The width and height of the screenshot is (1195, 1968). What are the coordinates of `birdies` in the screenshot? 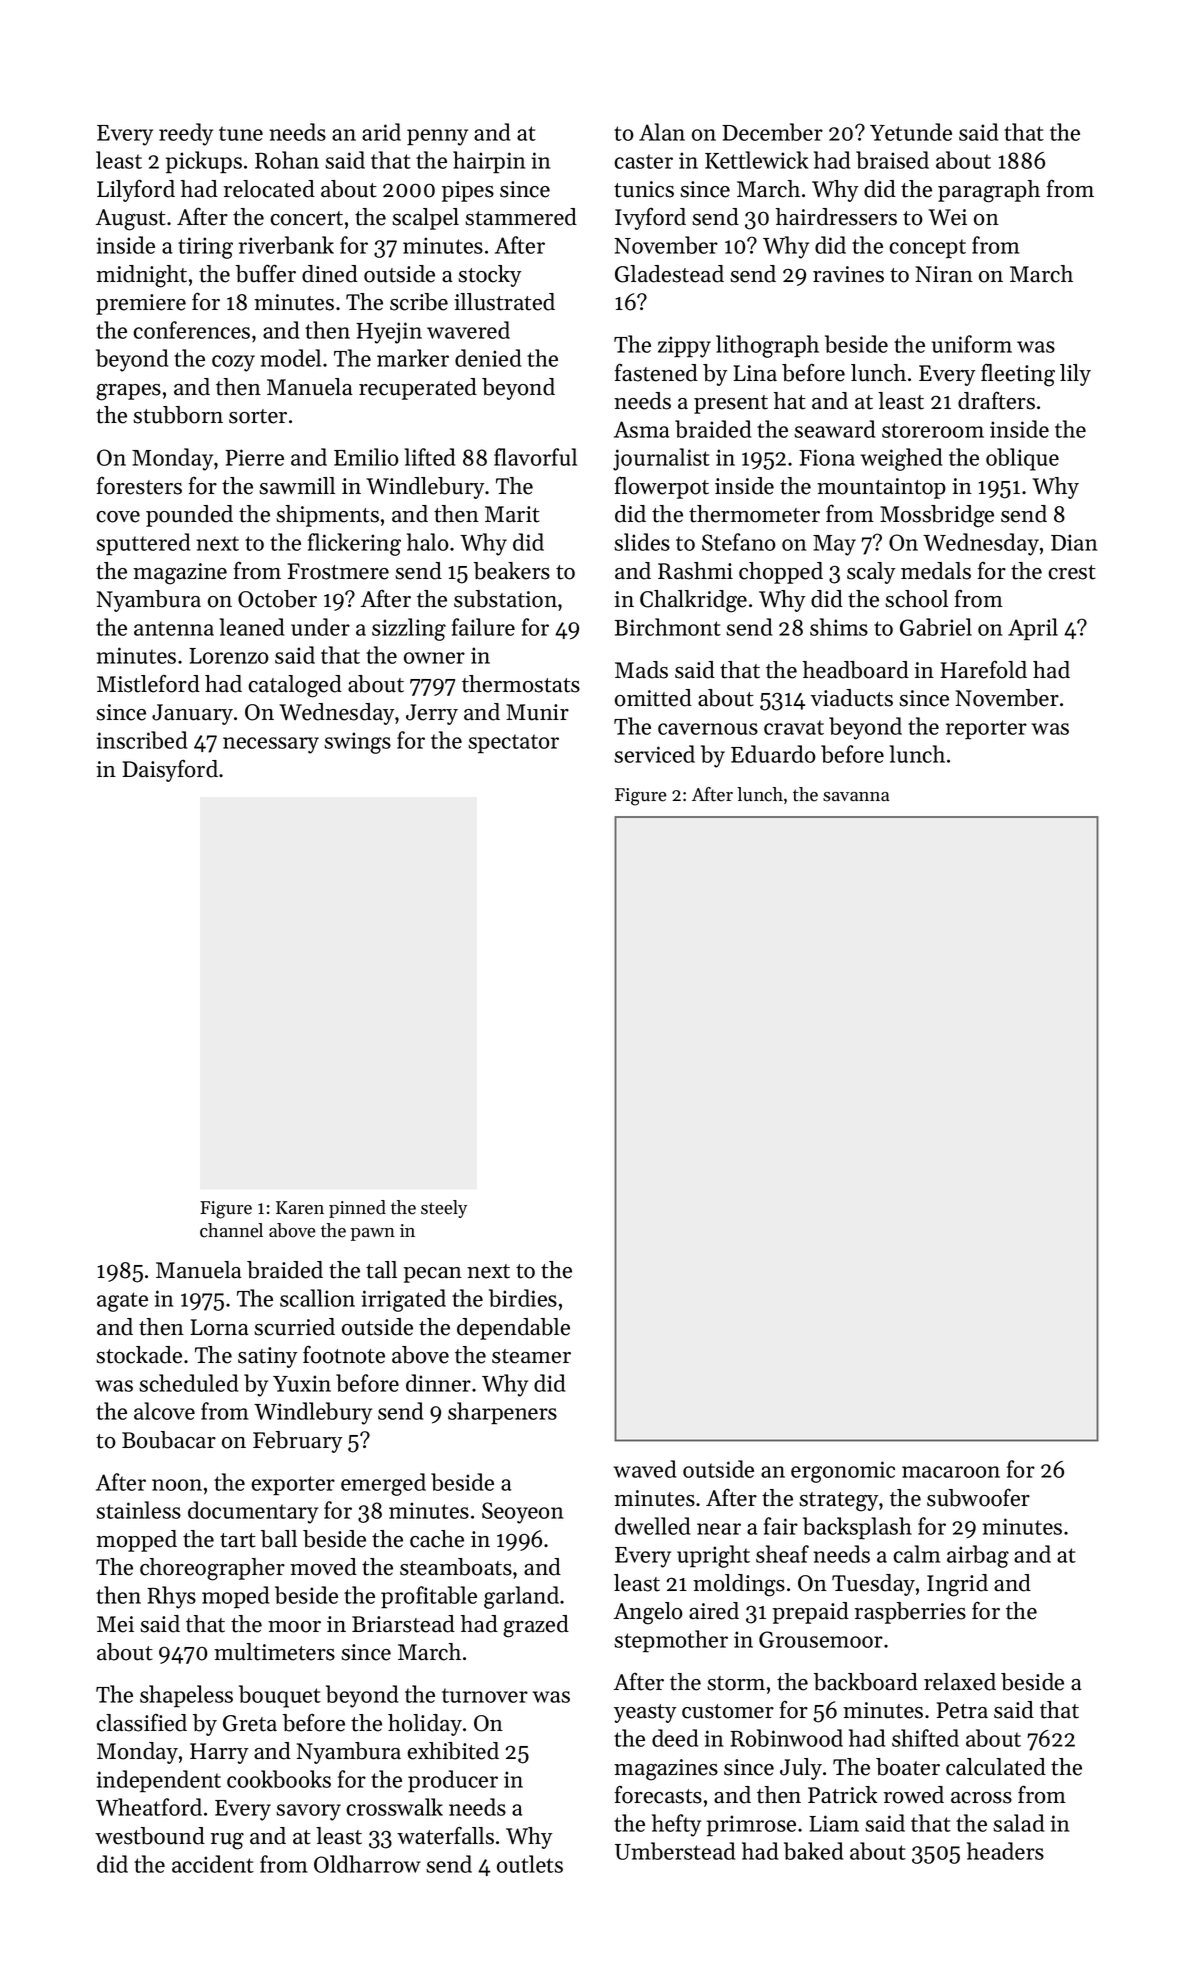 It's located at (523, 1298).
